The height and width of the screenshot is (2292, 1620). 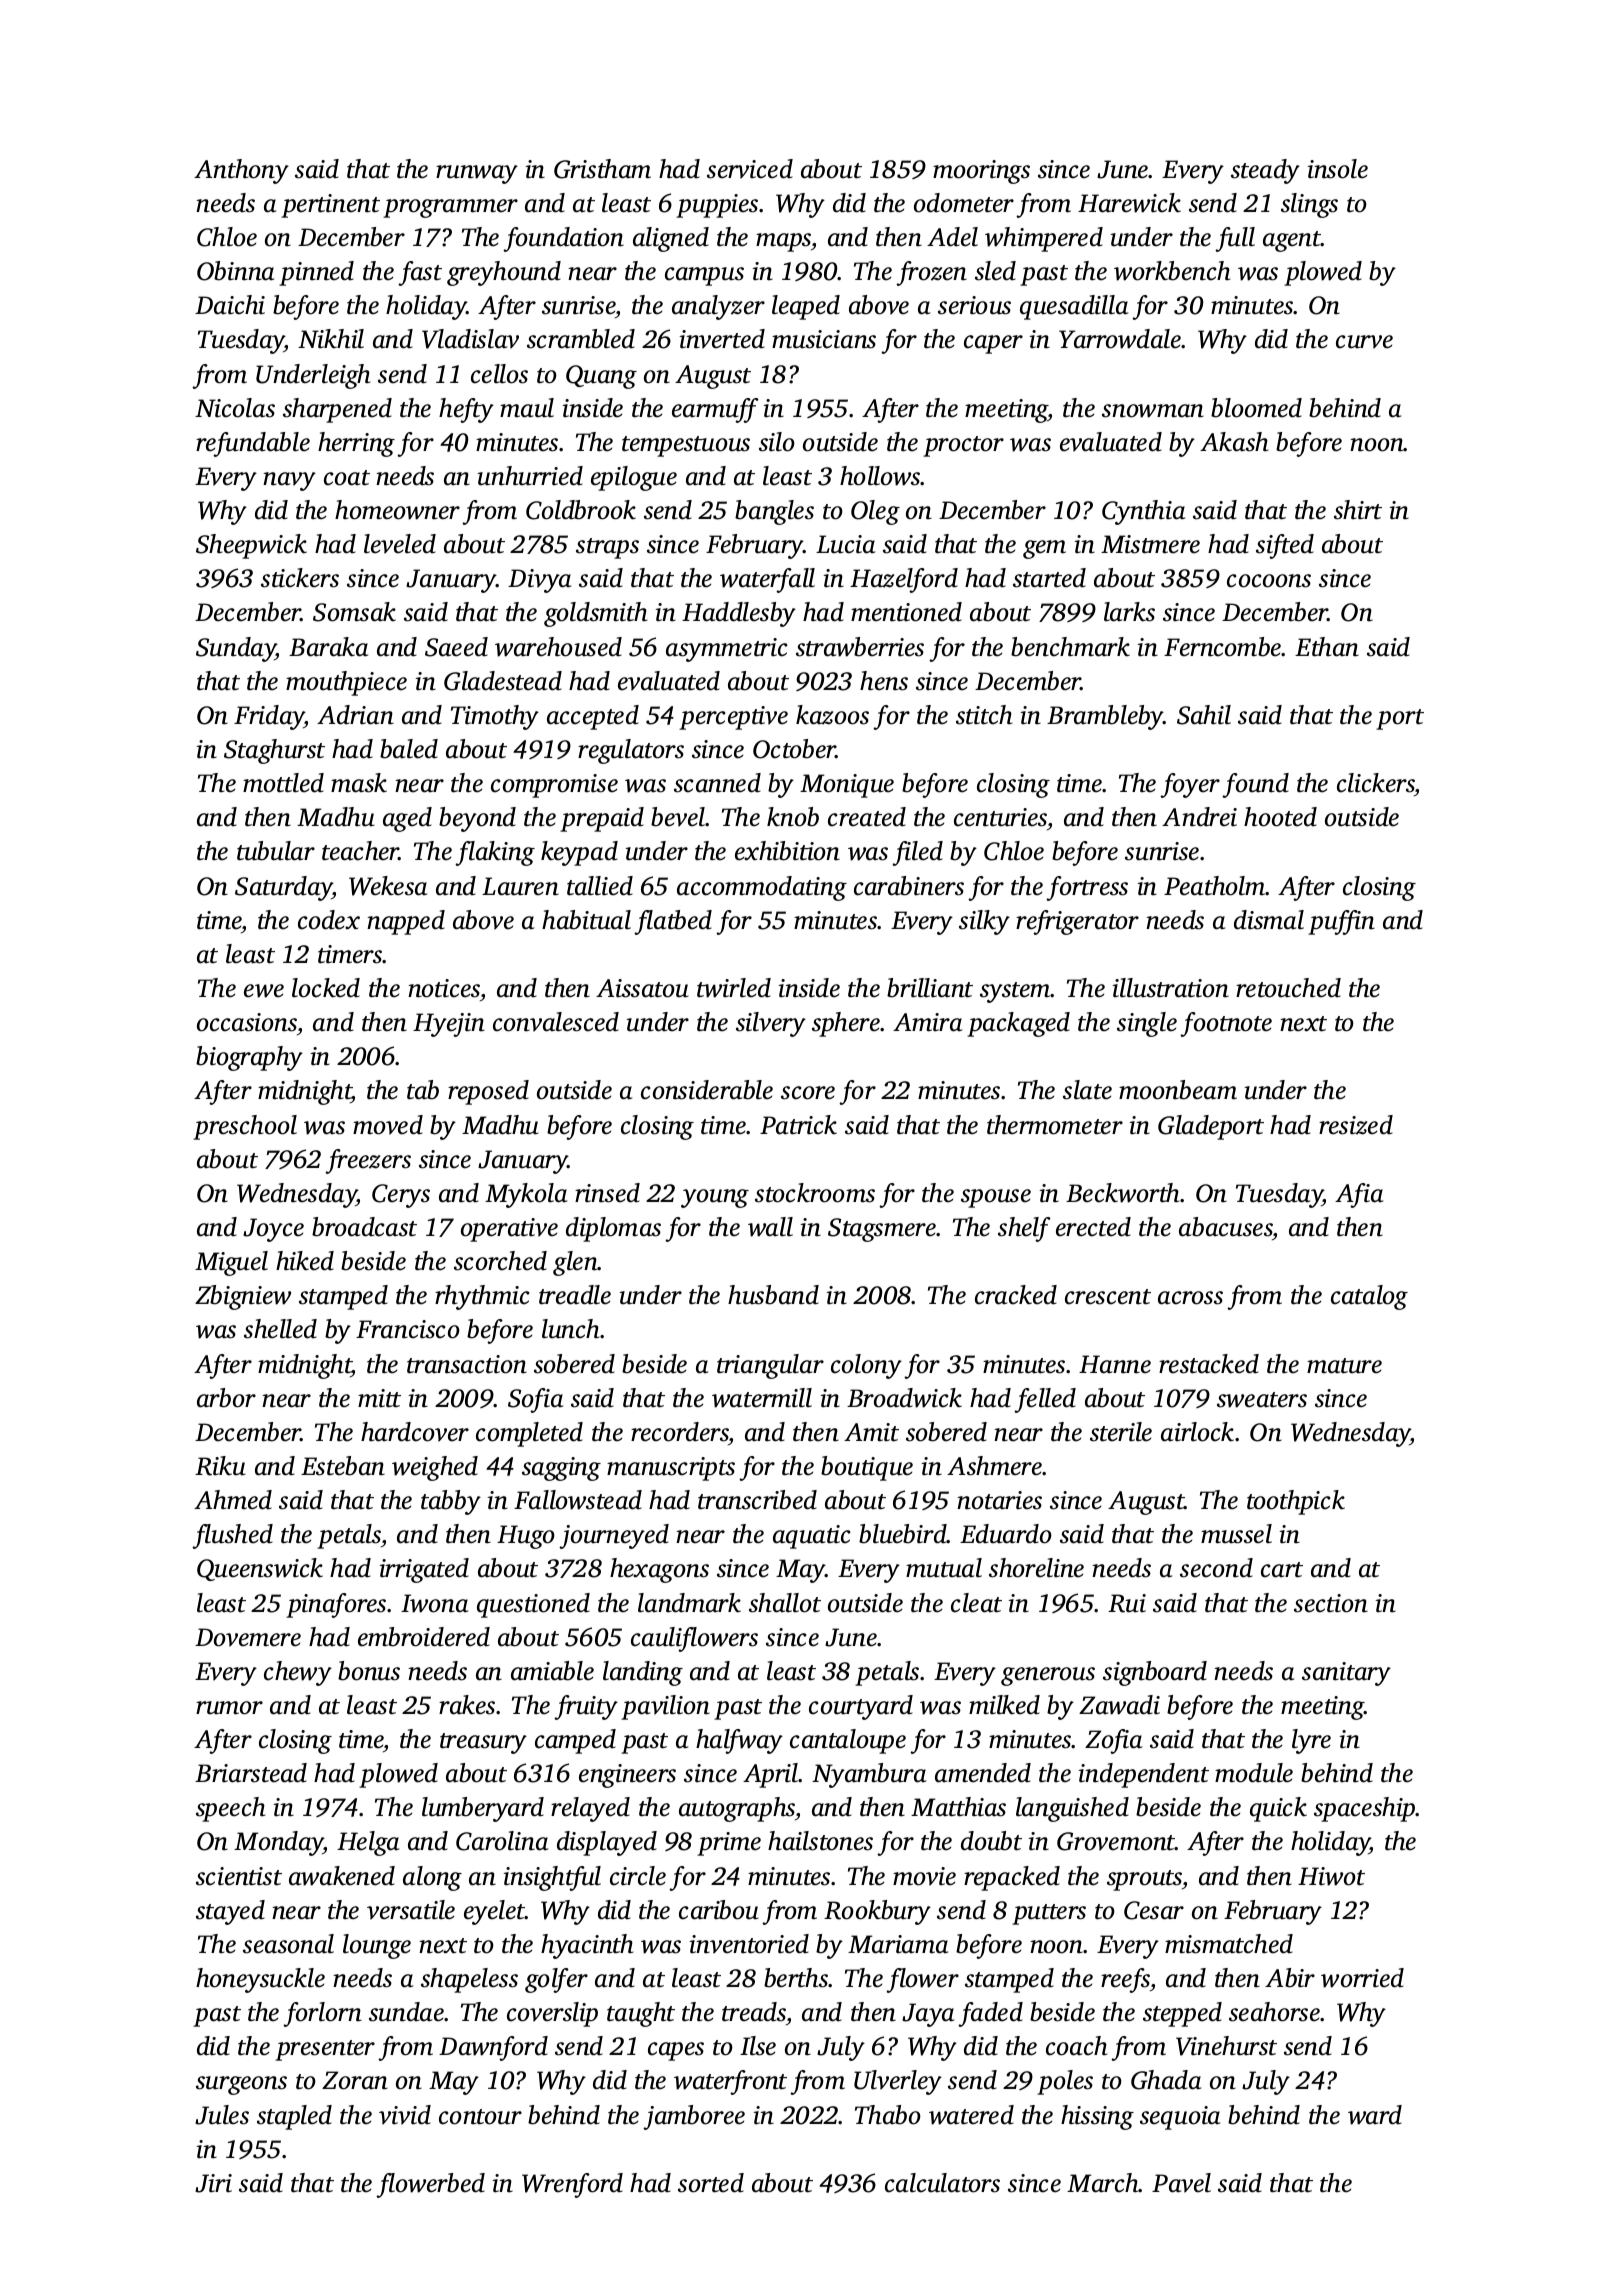 I want to click on Mistmere, so click(x=1150, y=544).
